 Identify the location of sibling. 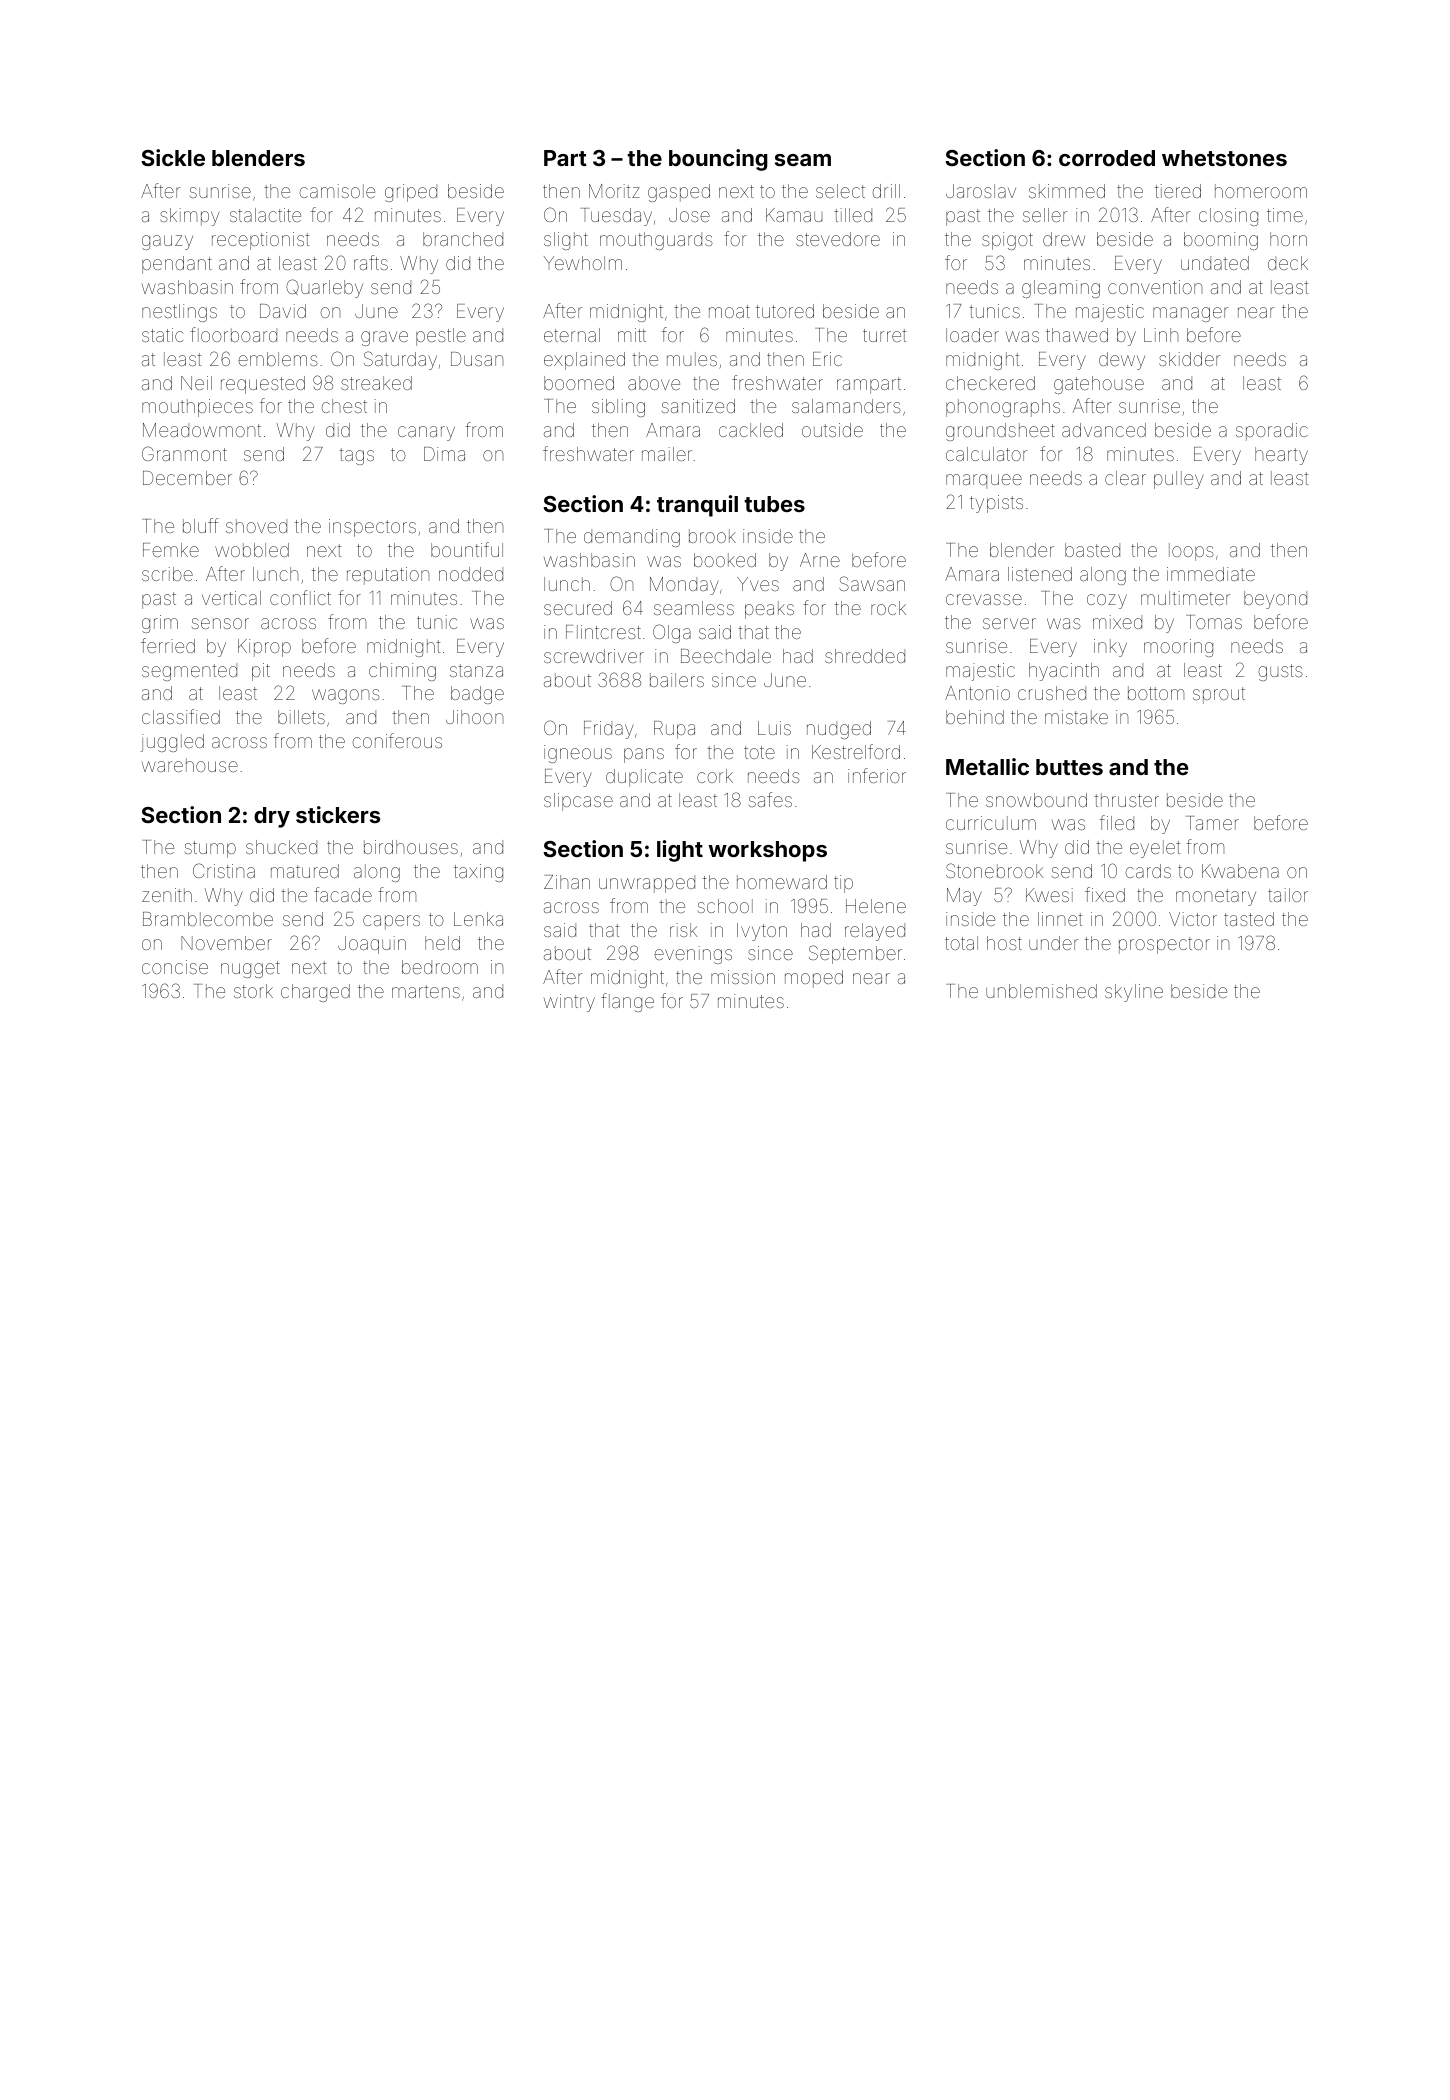
(618, 408).
